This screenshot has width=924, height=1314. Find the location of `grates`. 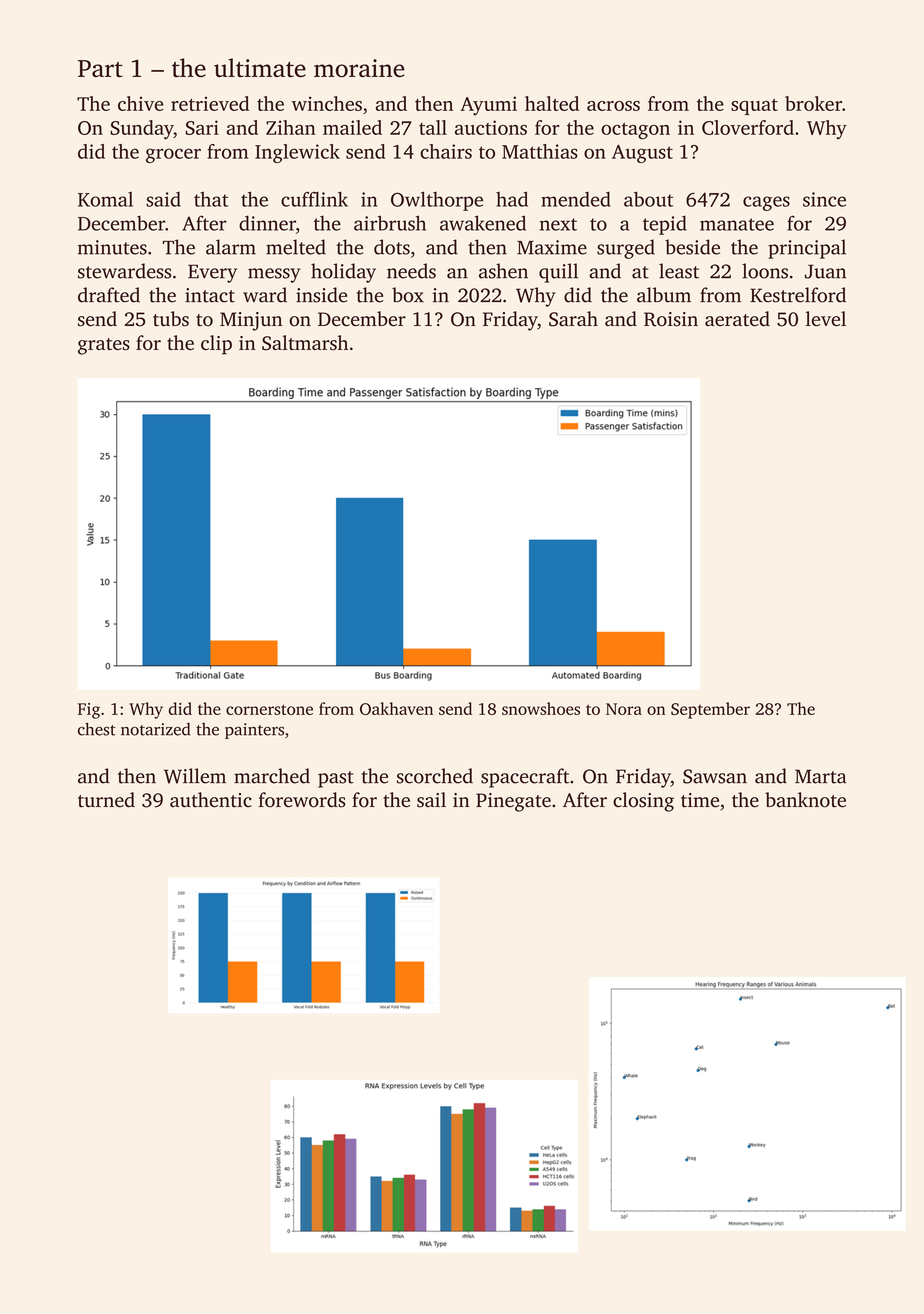

grates is located at coordinates (104, 346).
